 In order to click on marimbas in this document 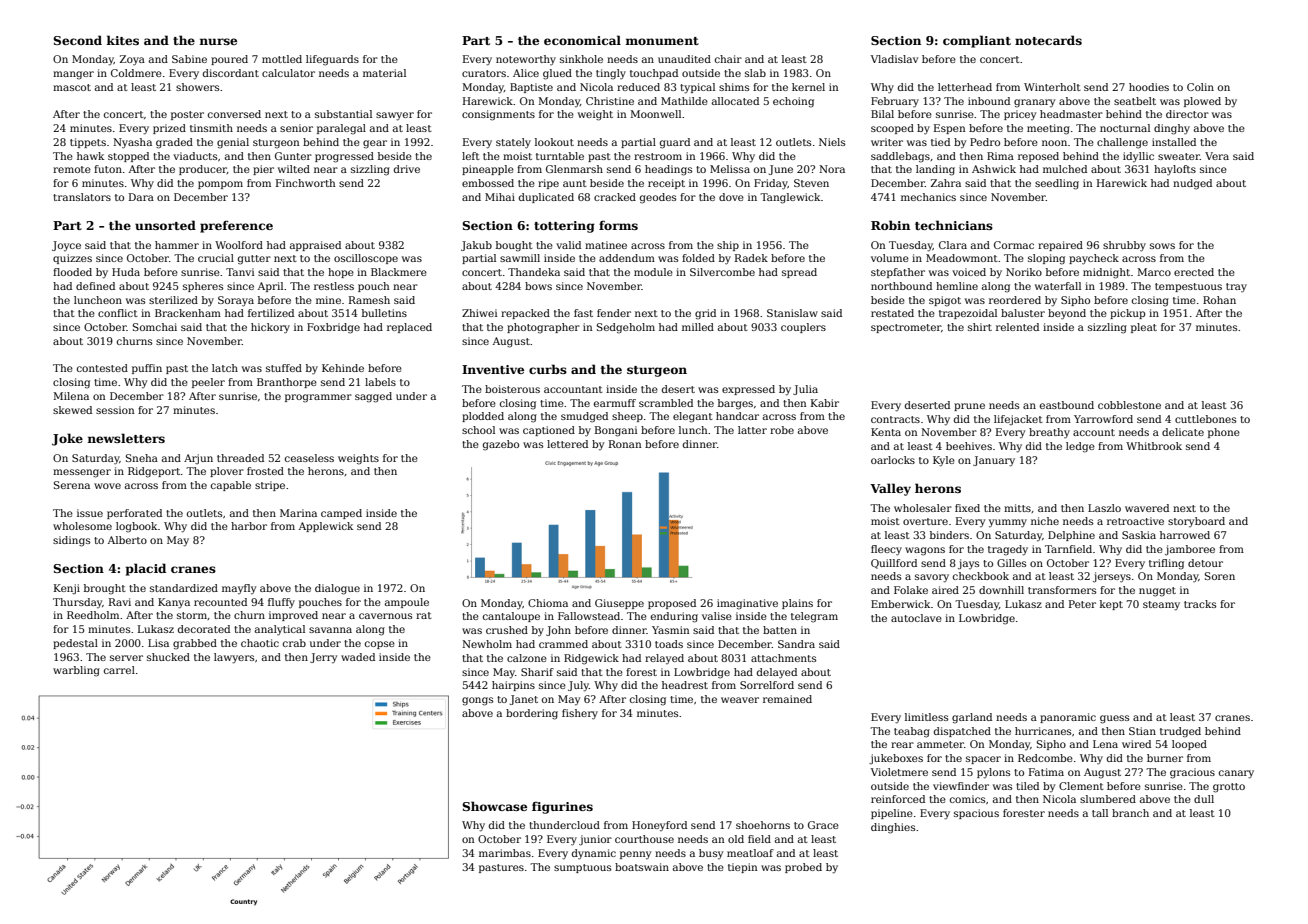, I will do `click(505, 853)`.
